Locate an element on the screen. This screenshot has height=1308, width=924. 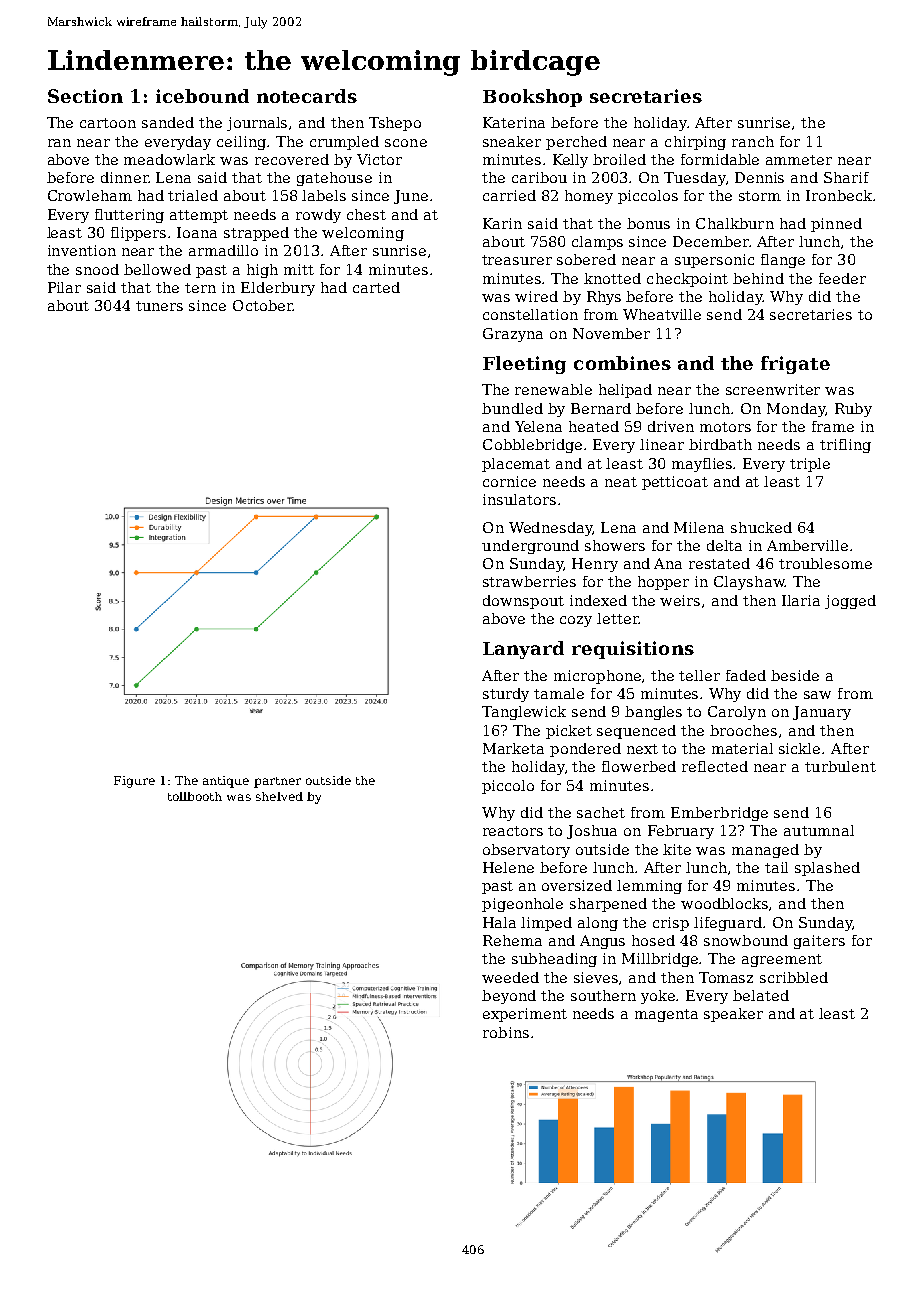
gaiters is located at coordinates (819, 942).
